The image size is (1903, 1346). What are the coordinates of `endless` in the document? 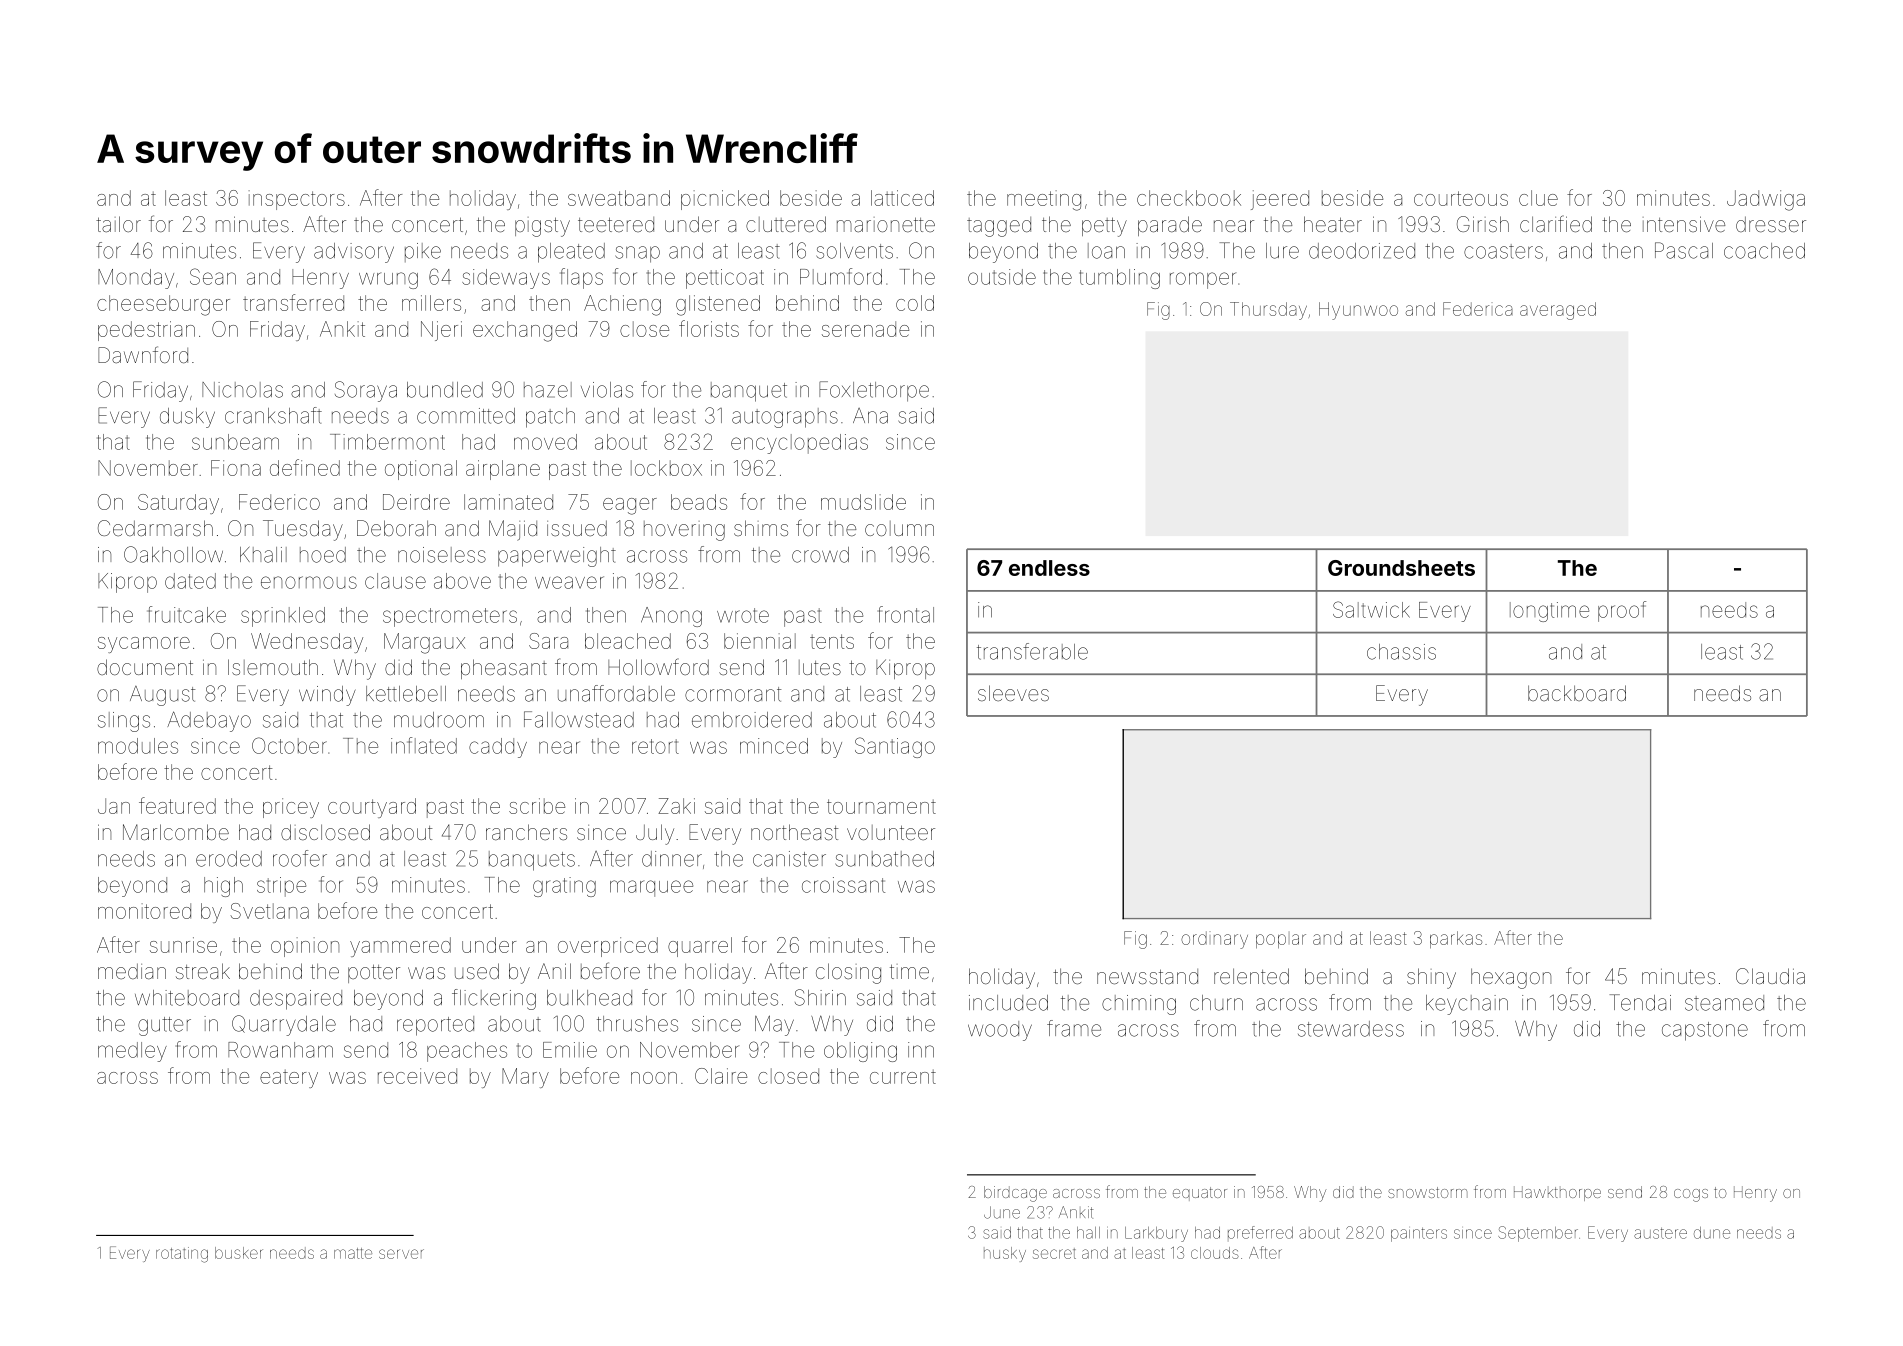 It's located at (1049, 568).
